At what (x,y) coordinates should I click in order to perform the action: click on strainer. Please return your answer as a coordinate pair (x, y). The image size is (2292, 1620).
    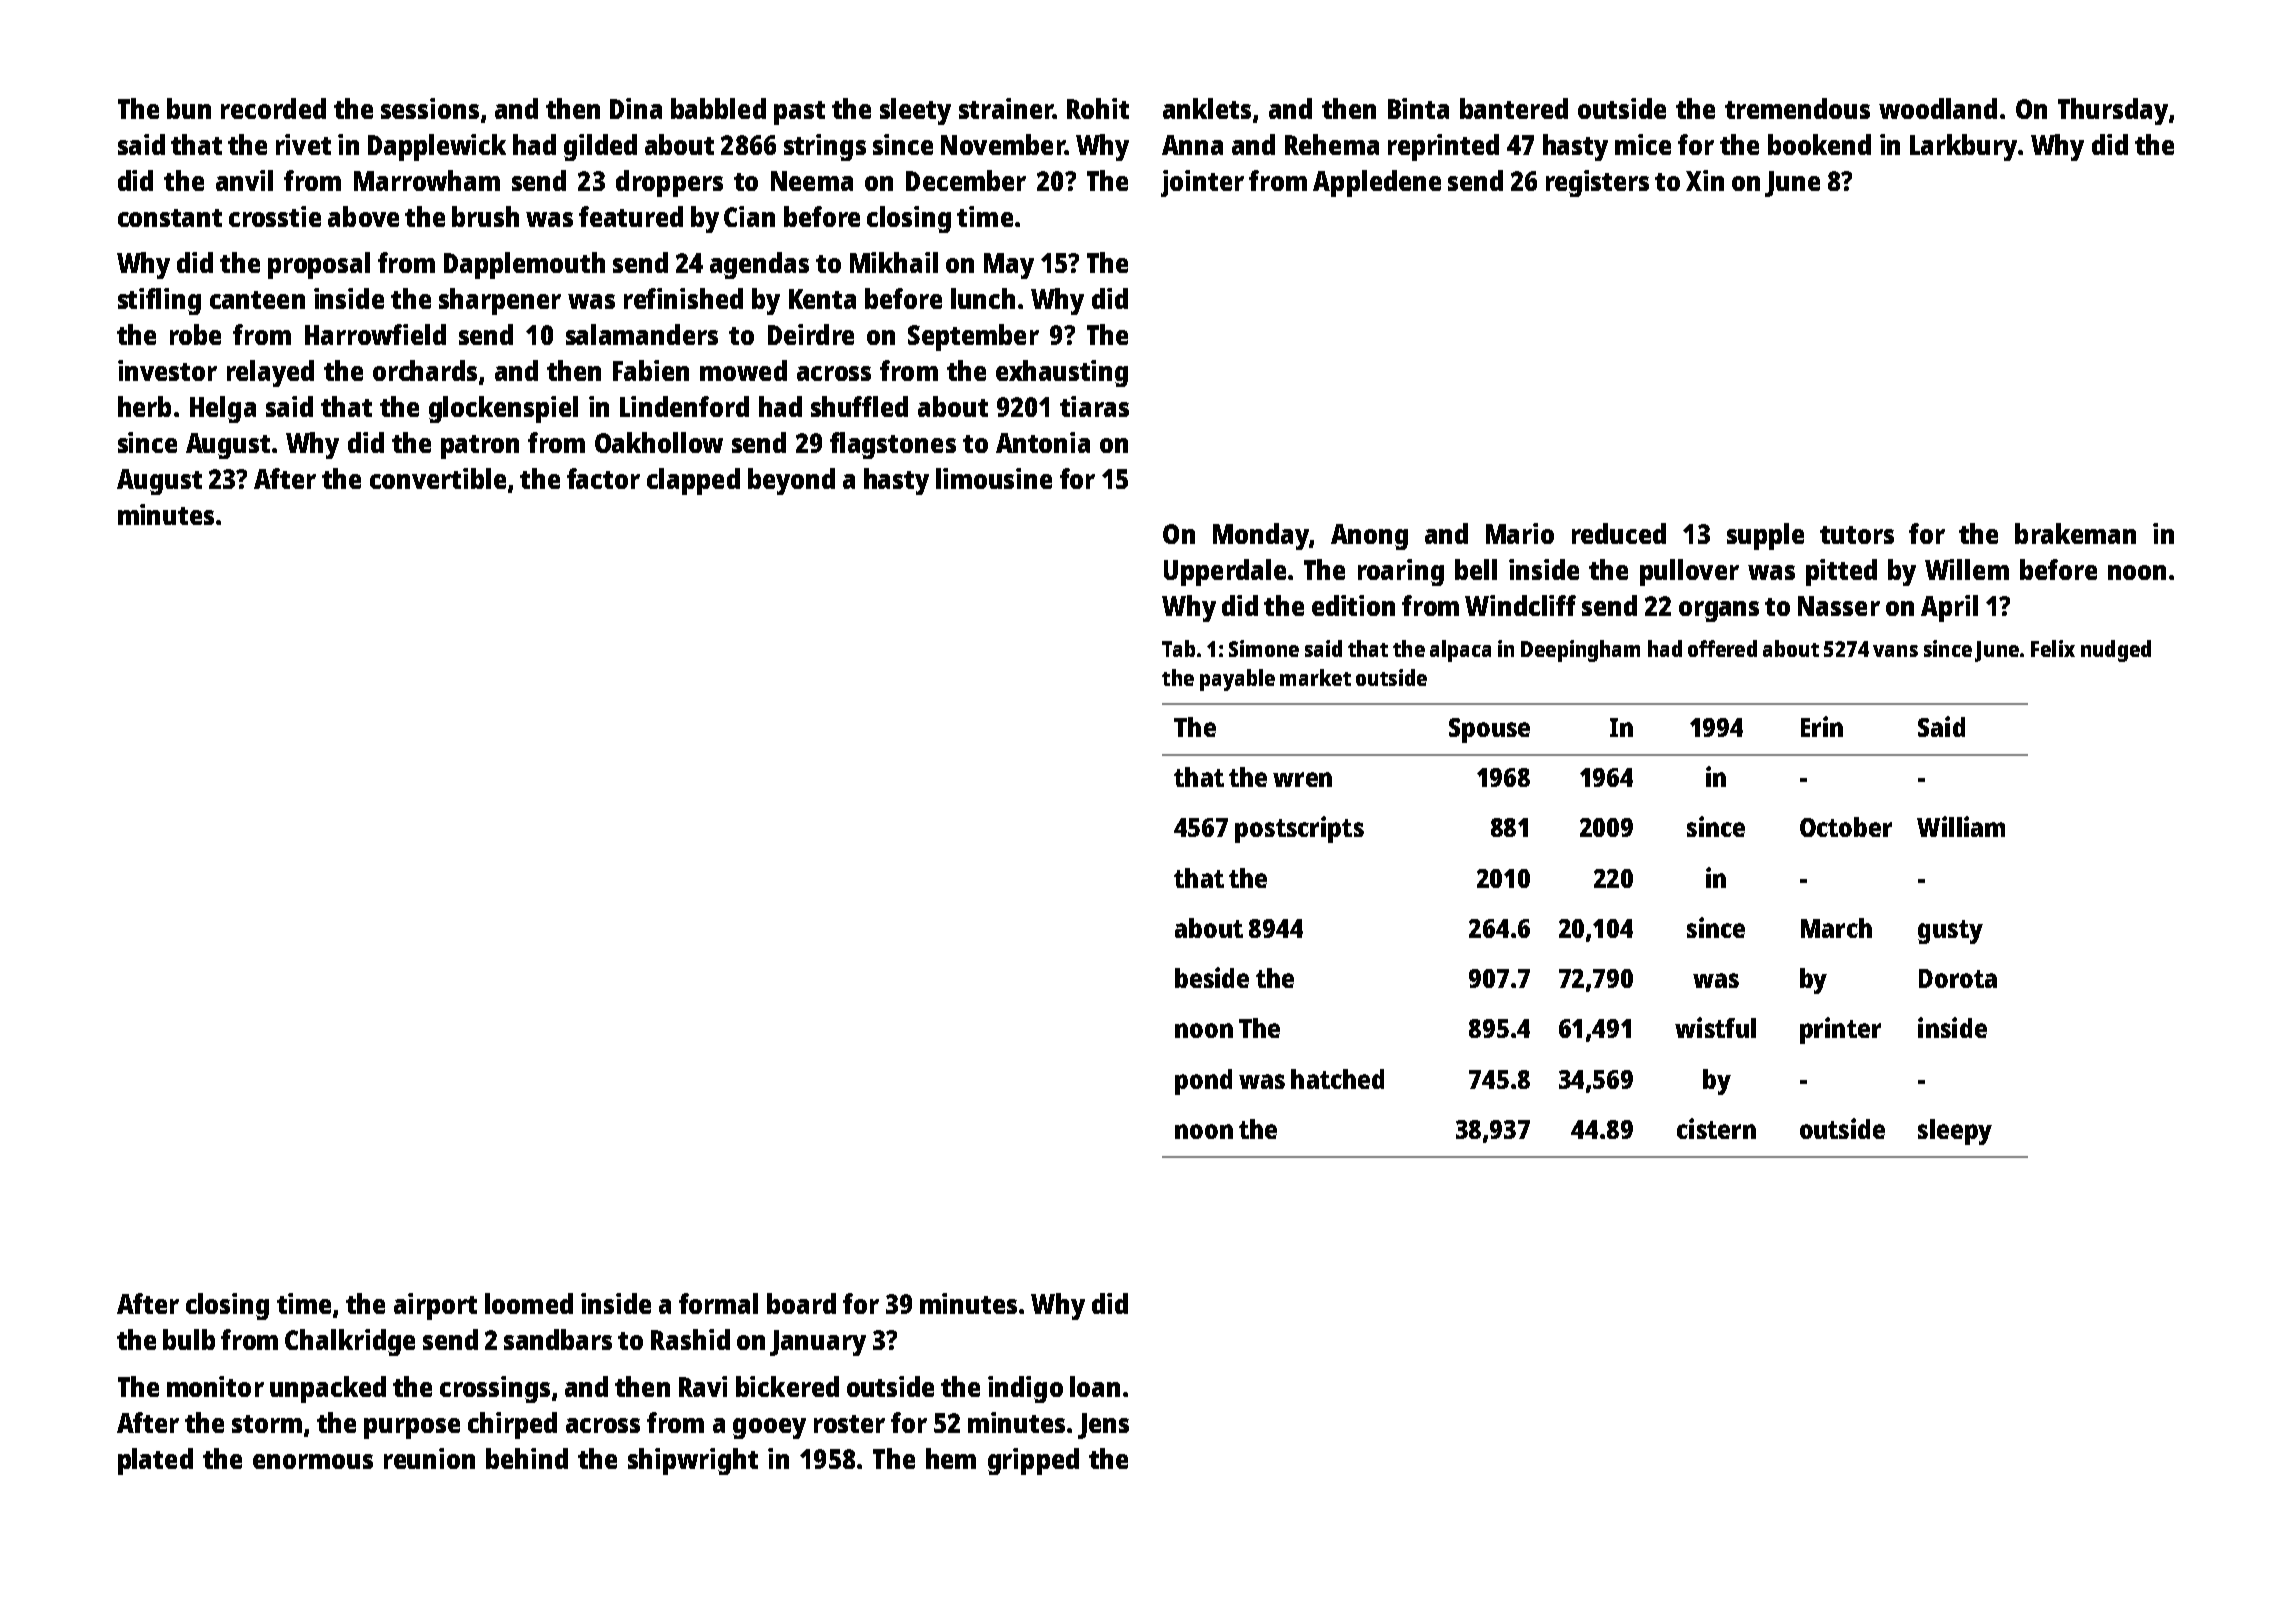
    Looking at the image, I should click on (1006, 108).
